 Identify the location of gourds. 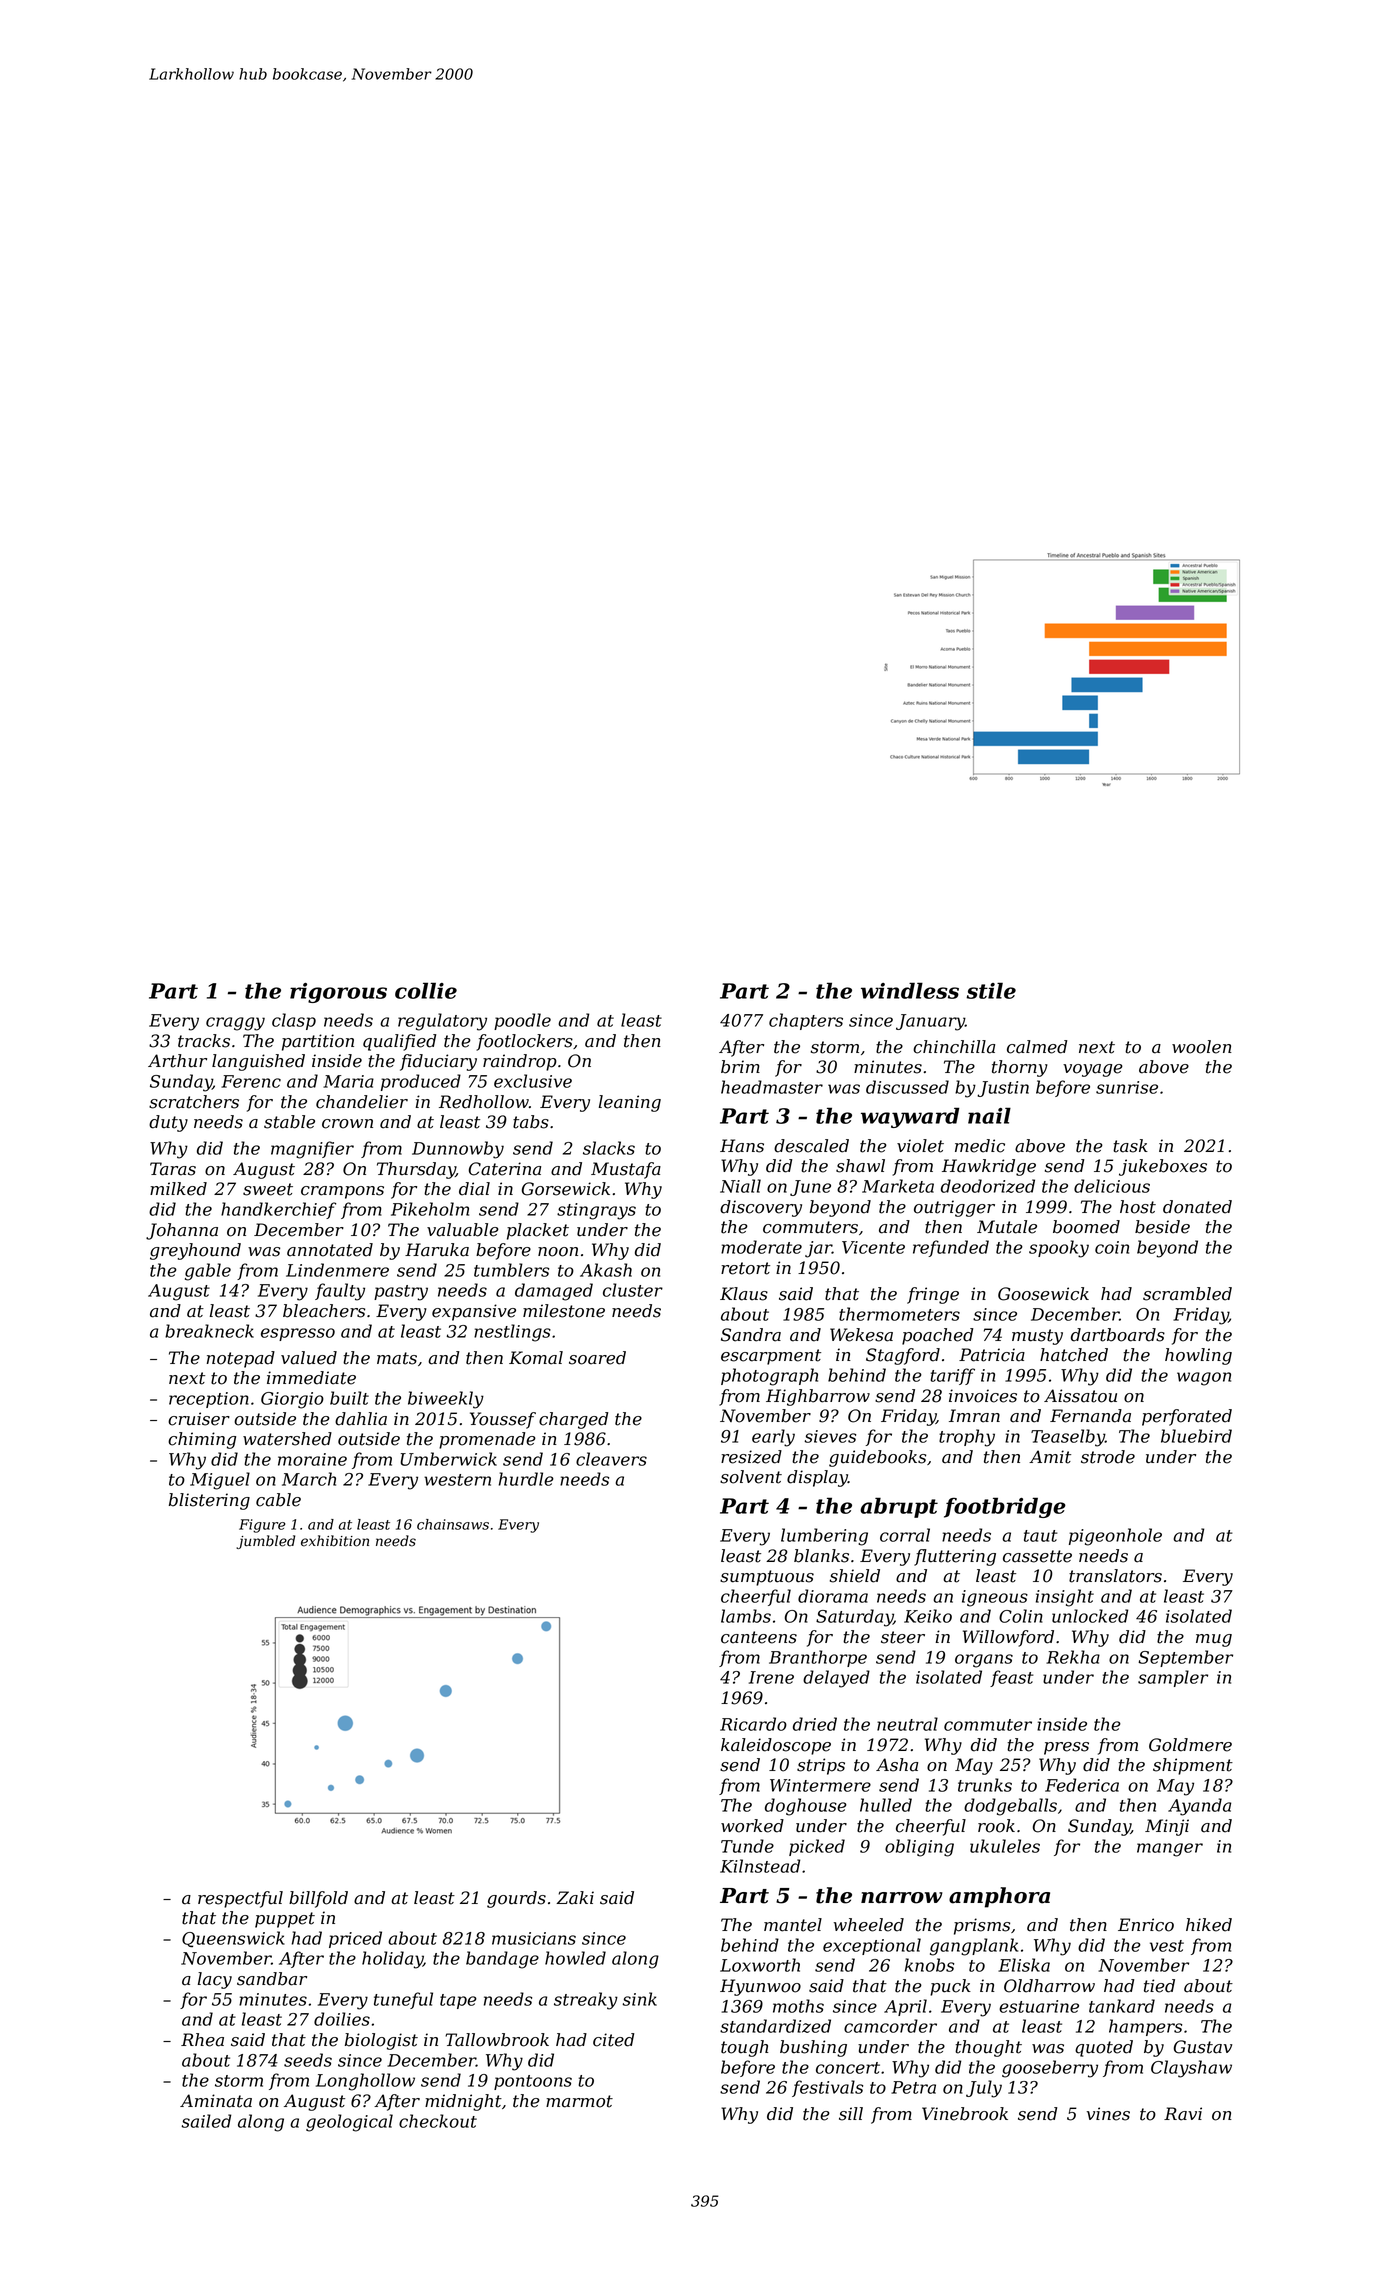
(516, 1899).
